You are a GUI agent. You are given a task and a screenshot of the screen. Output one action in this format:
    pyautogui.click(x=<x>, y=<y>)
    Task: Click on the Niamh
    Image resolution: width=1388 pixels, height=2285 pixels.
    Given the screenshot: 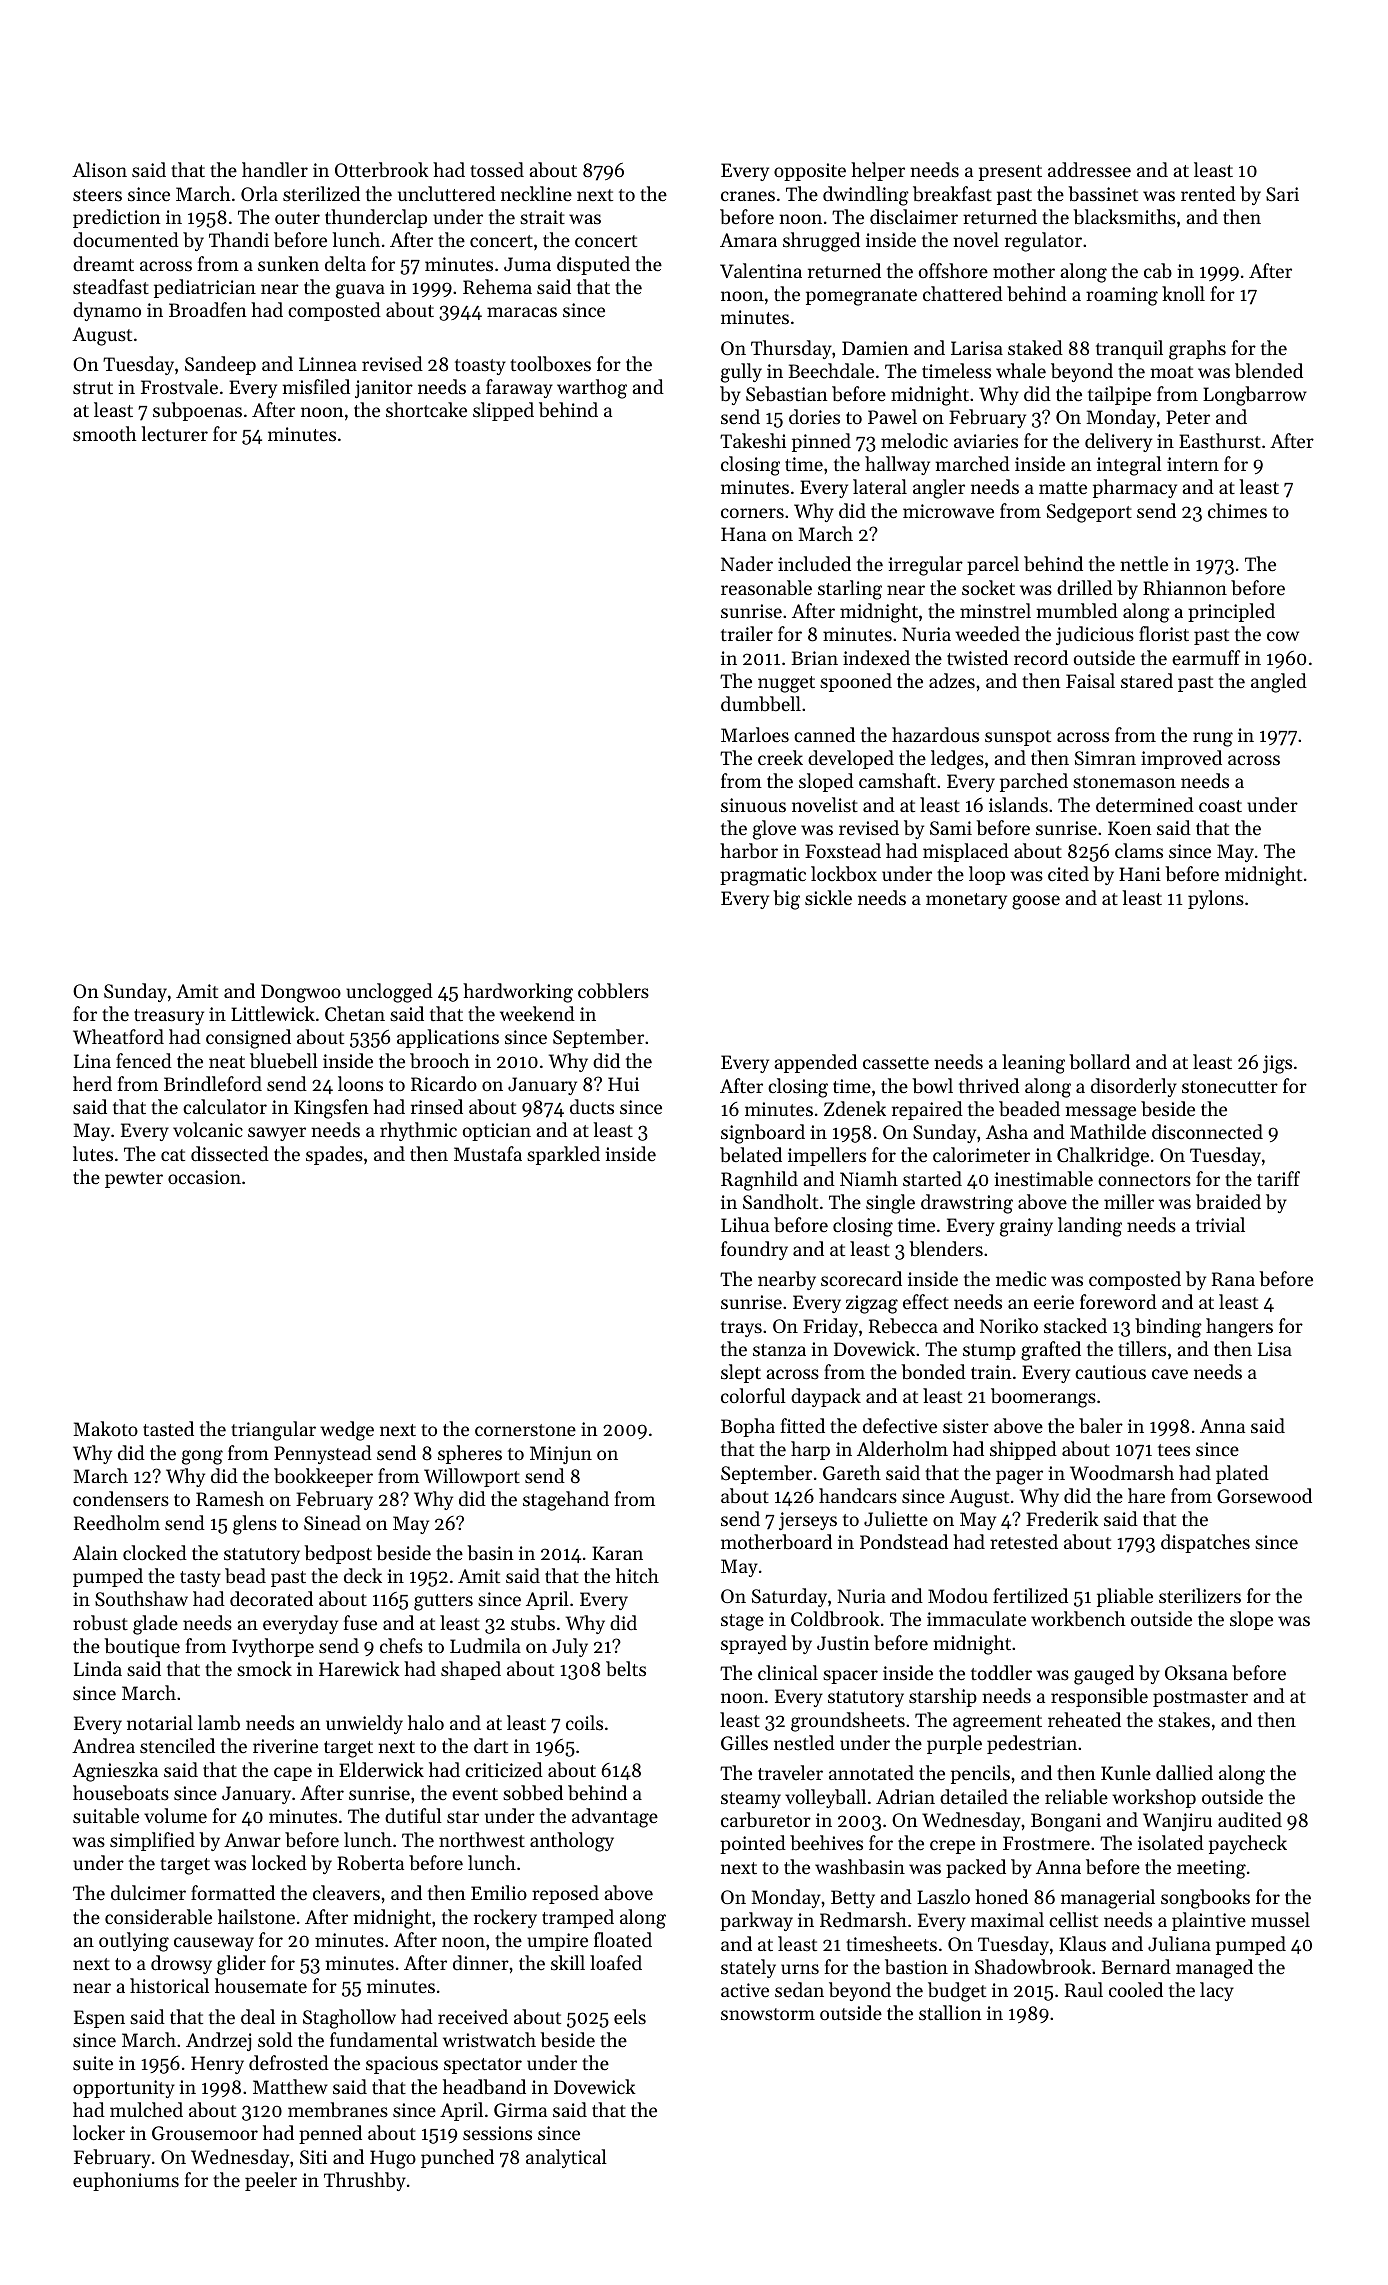 What is the action you would take?
    pyautogui.click(x=869, y=1178)
